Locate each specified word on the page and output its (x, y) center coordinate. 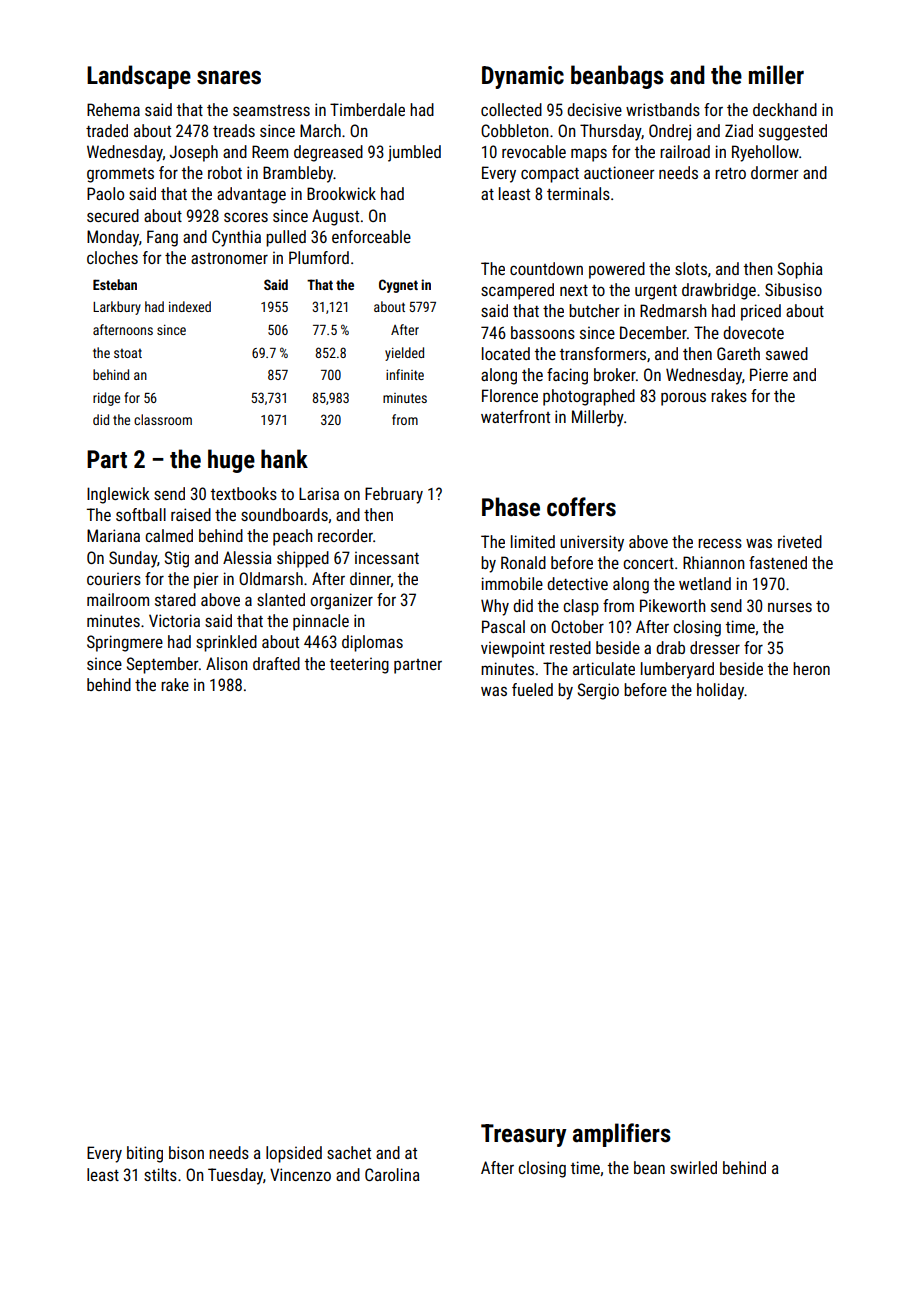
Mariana (113, 535)
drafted (276, 663)
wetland (705, 583)
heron (811, 668)
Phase (511, 507)
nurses (790, 607)
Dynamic (523, 77)
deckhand (785, 109)
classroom (163, 419)
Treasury (524, 1135)
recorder (345, 535)
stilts (160, 1174)
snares (229, 77)
